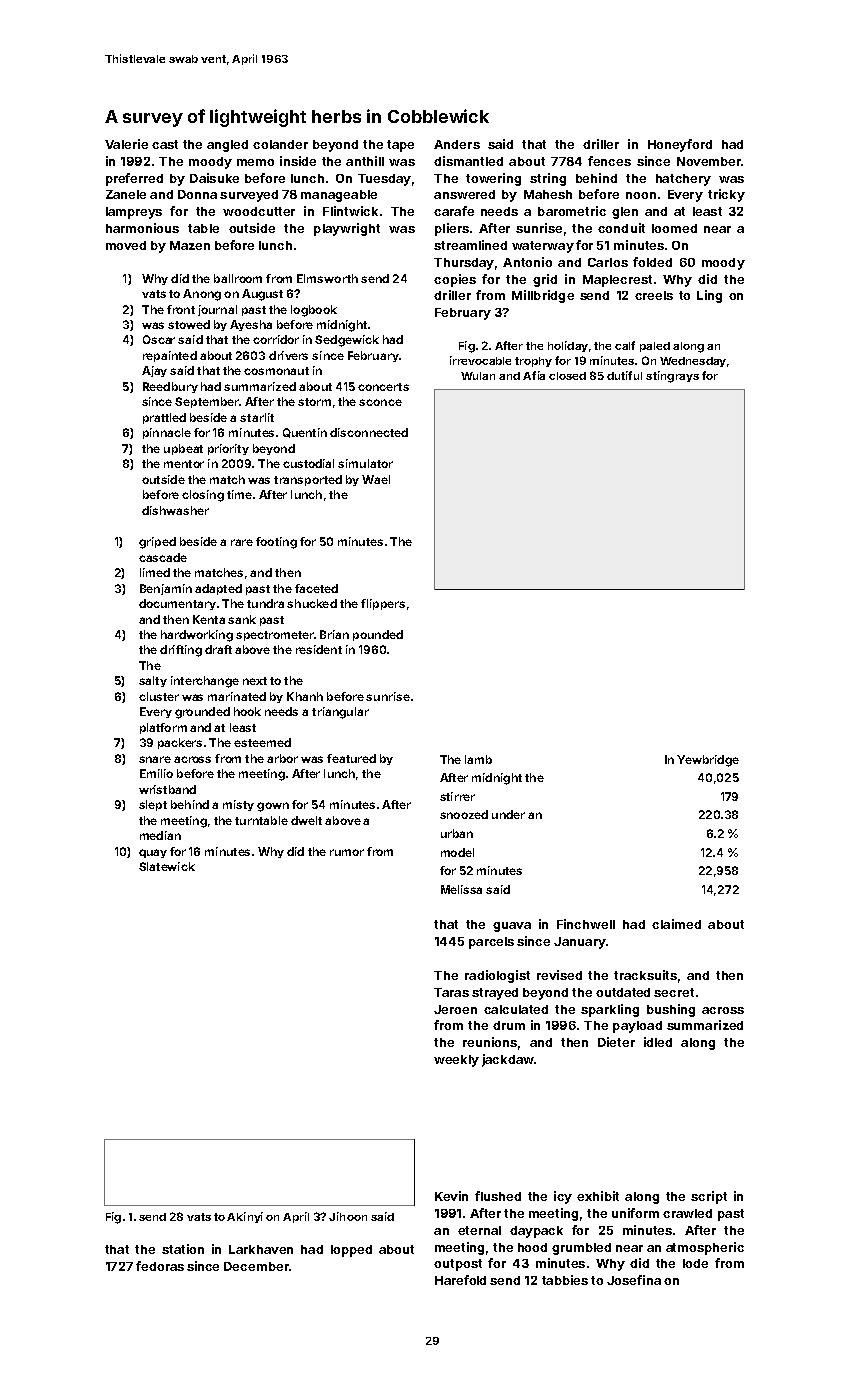 The width and height of the screenshot is (849, 1400). What do you see at coordinates (306, 820) in the screenshot?
I see `dwelt` at bounding box center [306, 820].
